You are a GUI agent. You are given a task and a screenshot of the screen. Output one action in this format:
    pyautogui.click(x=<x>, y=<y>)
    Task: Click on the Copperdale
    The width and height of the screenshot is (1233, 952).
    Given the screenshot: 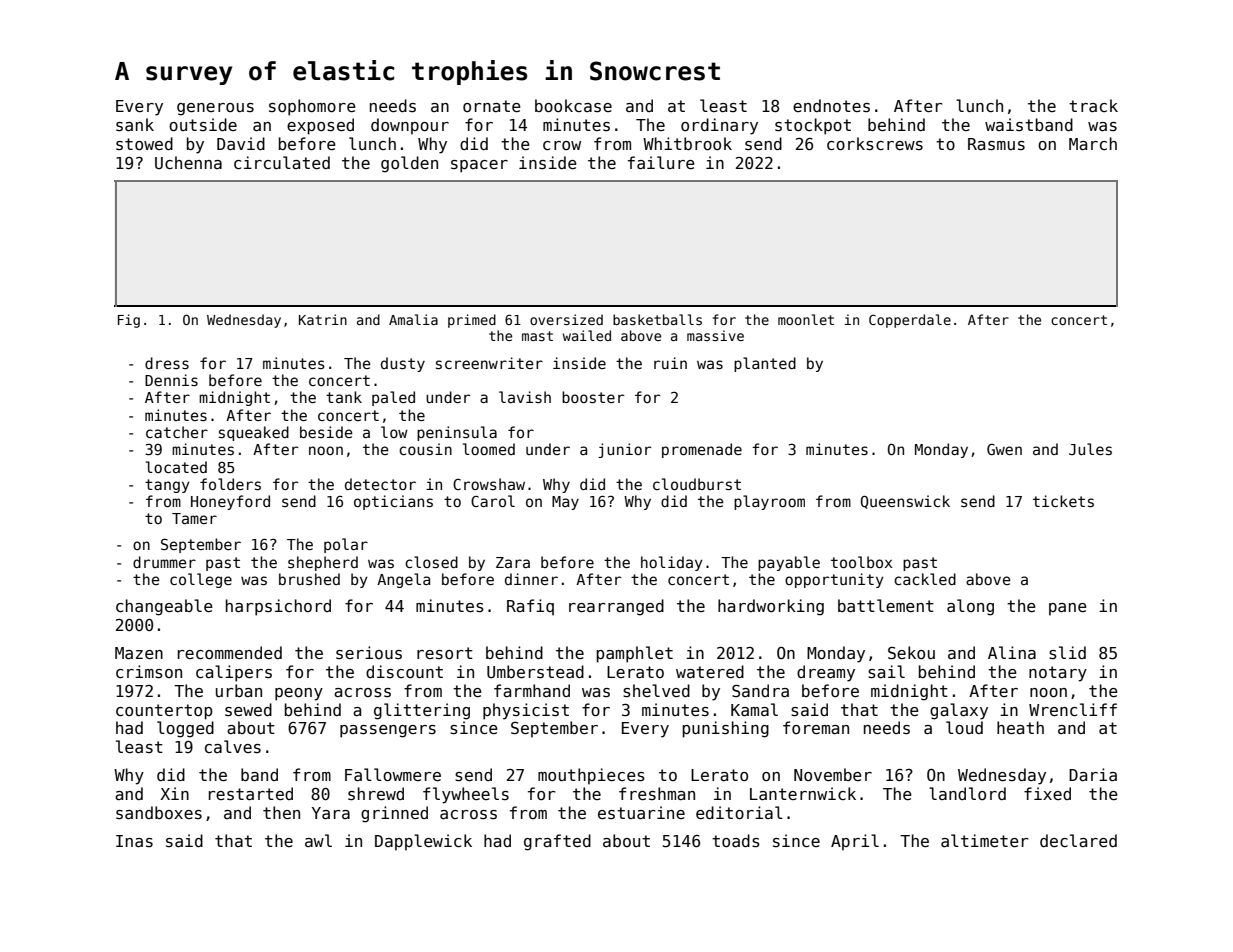 What is the action you would take?
    pyautogui.click(x=910, y=321)
